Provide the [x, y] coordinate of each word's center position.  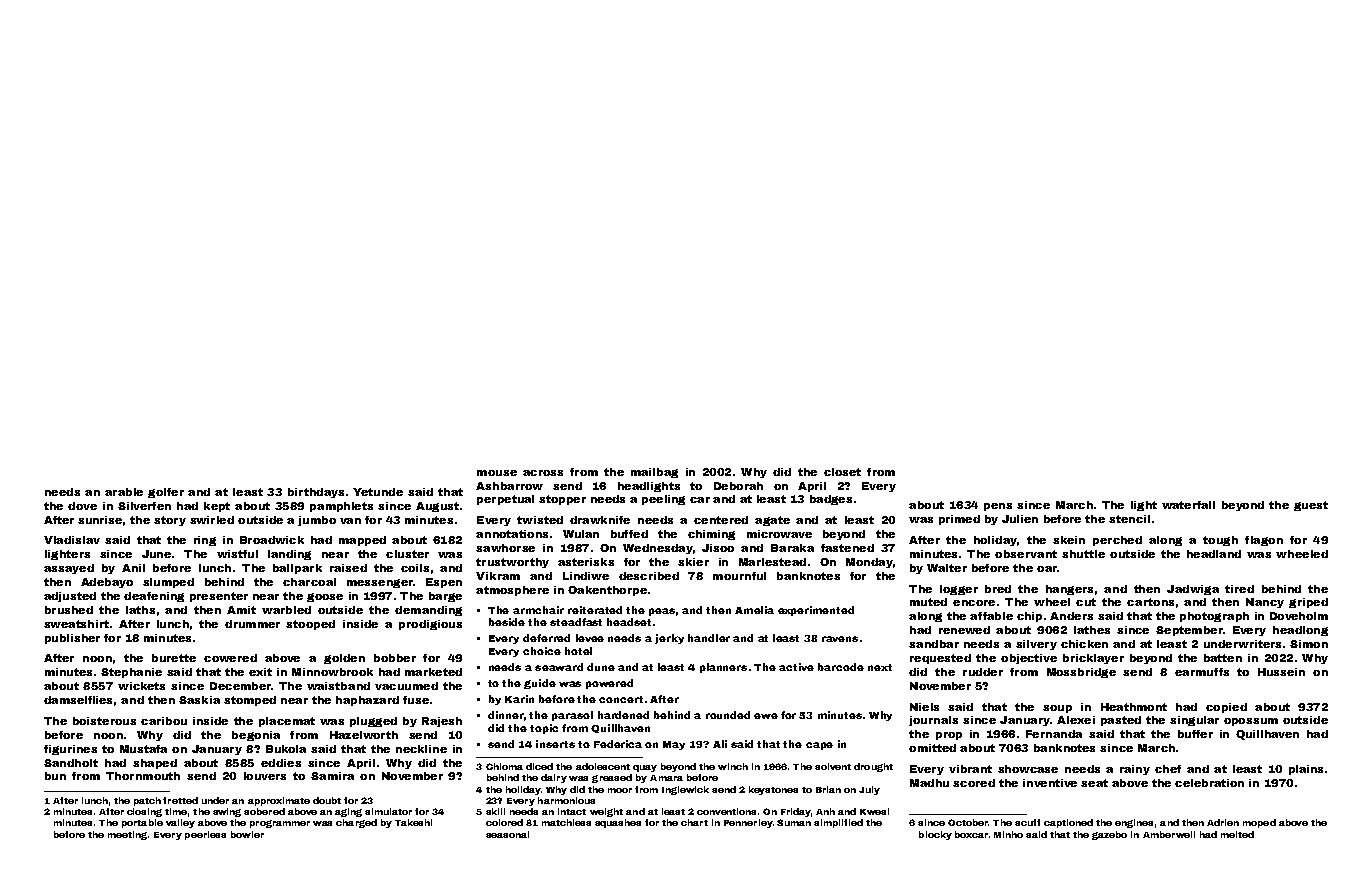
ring [205, 541]
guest [1311, 506]
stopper [562, 500]
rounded [728, 715]
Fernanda [1054, 734]
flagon [1264, 541]
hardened [623, 715]
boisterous [104, 721]
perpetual [505, 500]
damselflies [78, 700]
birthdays [316, 493]
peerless [205, 835]
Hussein [1281, 672]
